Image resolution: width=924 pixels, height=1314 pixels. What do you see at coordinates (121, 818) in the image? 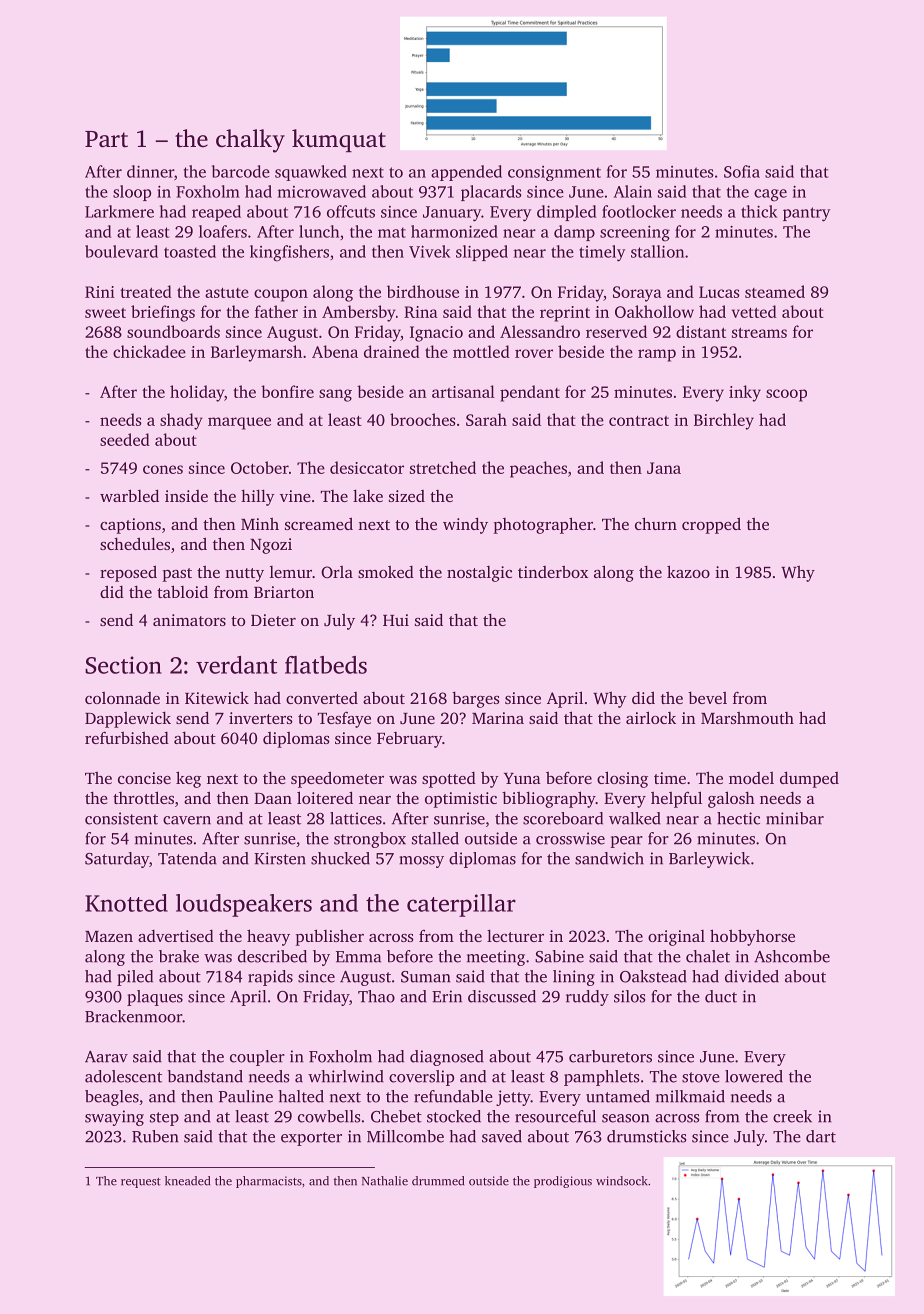
I see `consistent` at bounding box center [121, 818].
